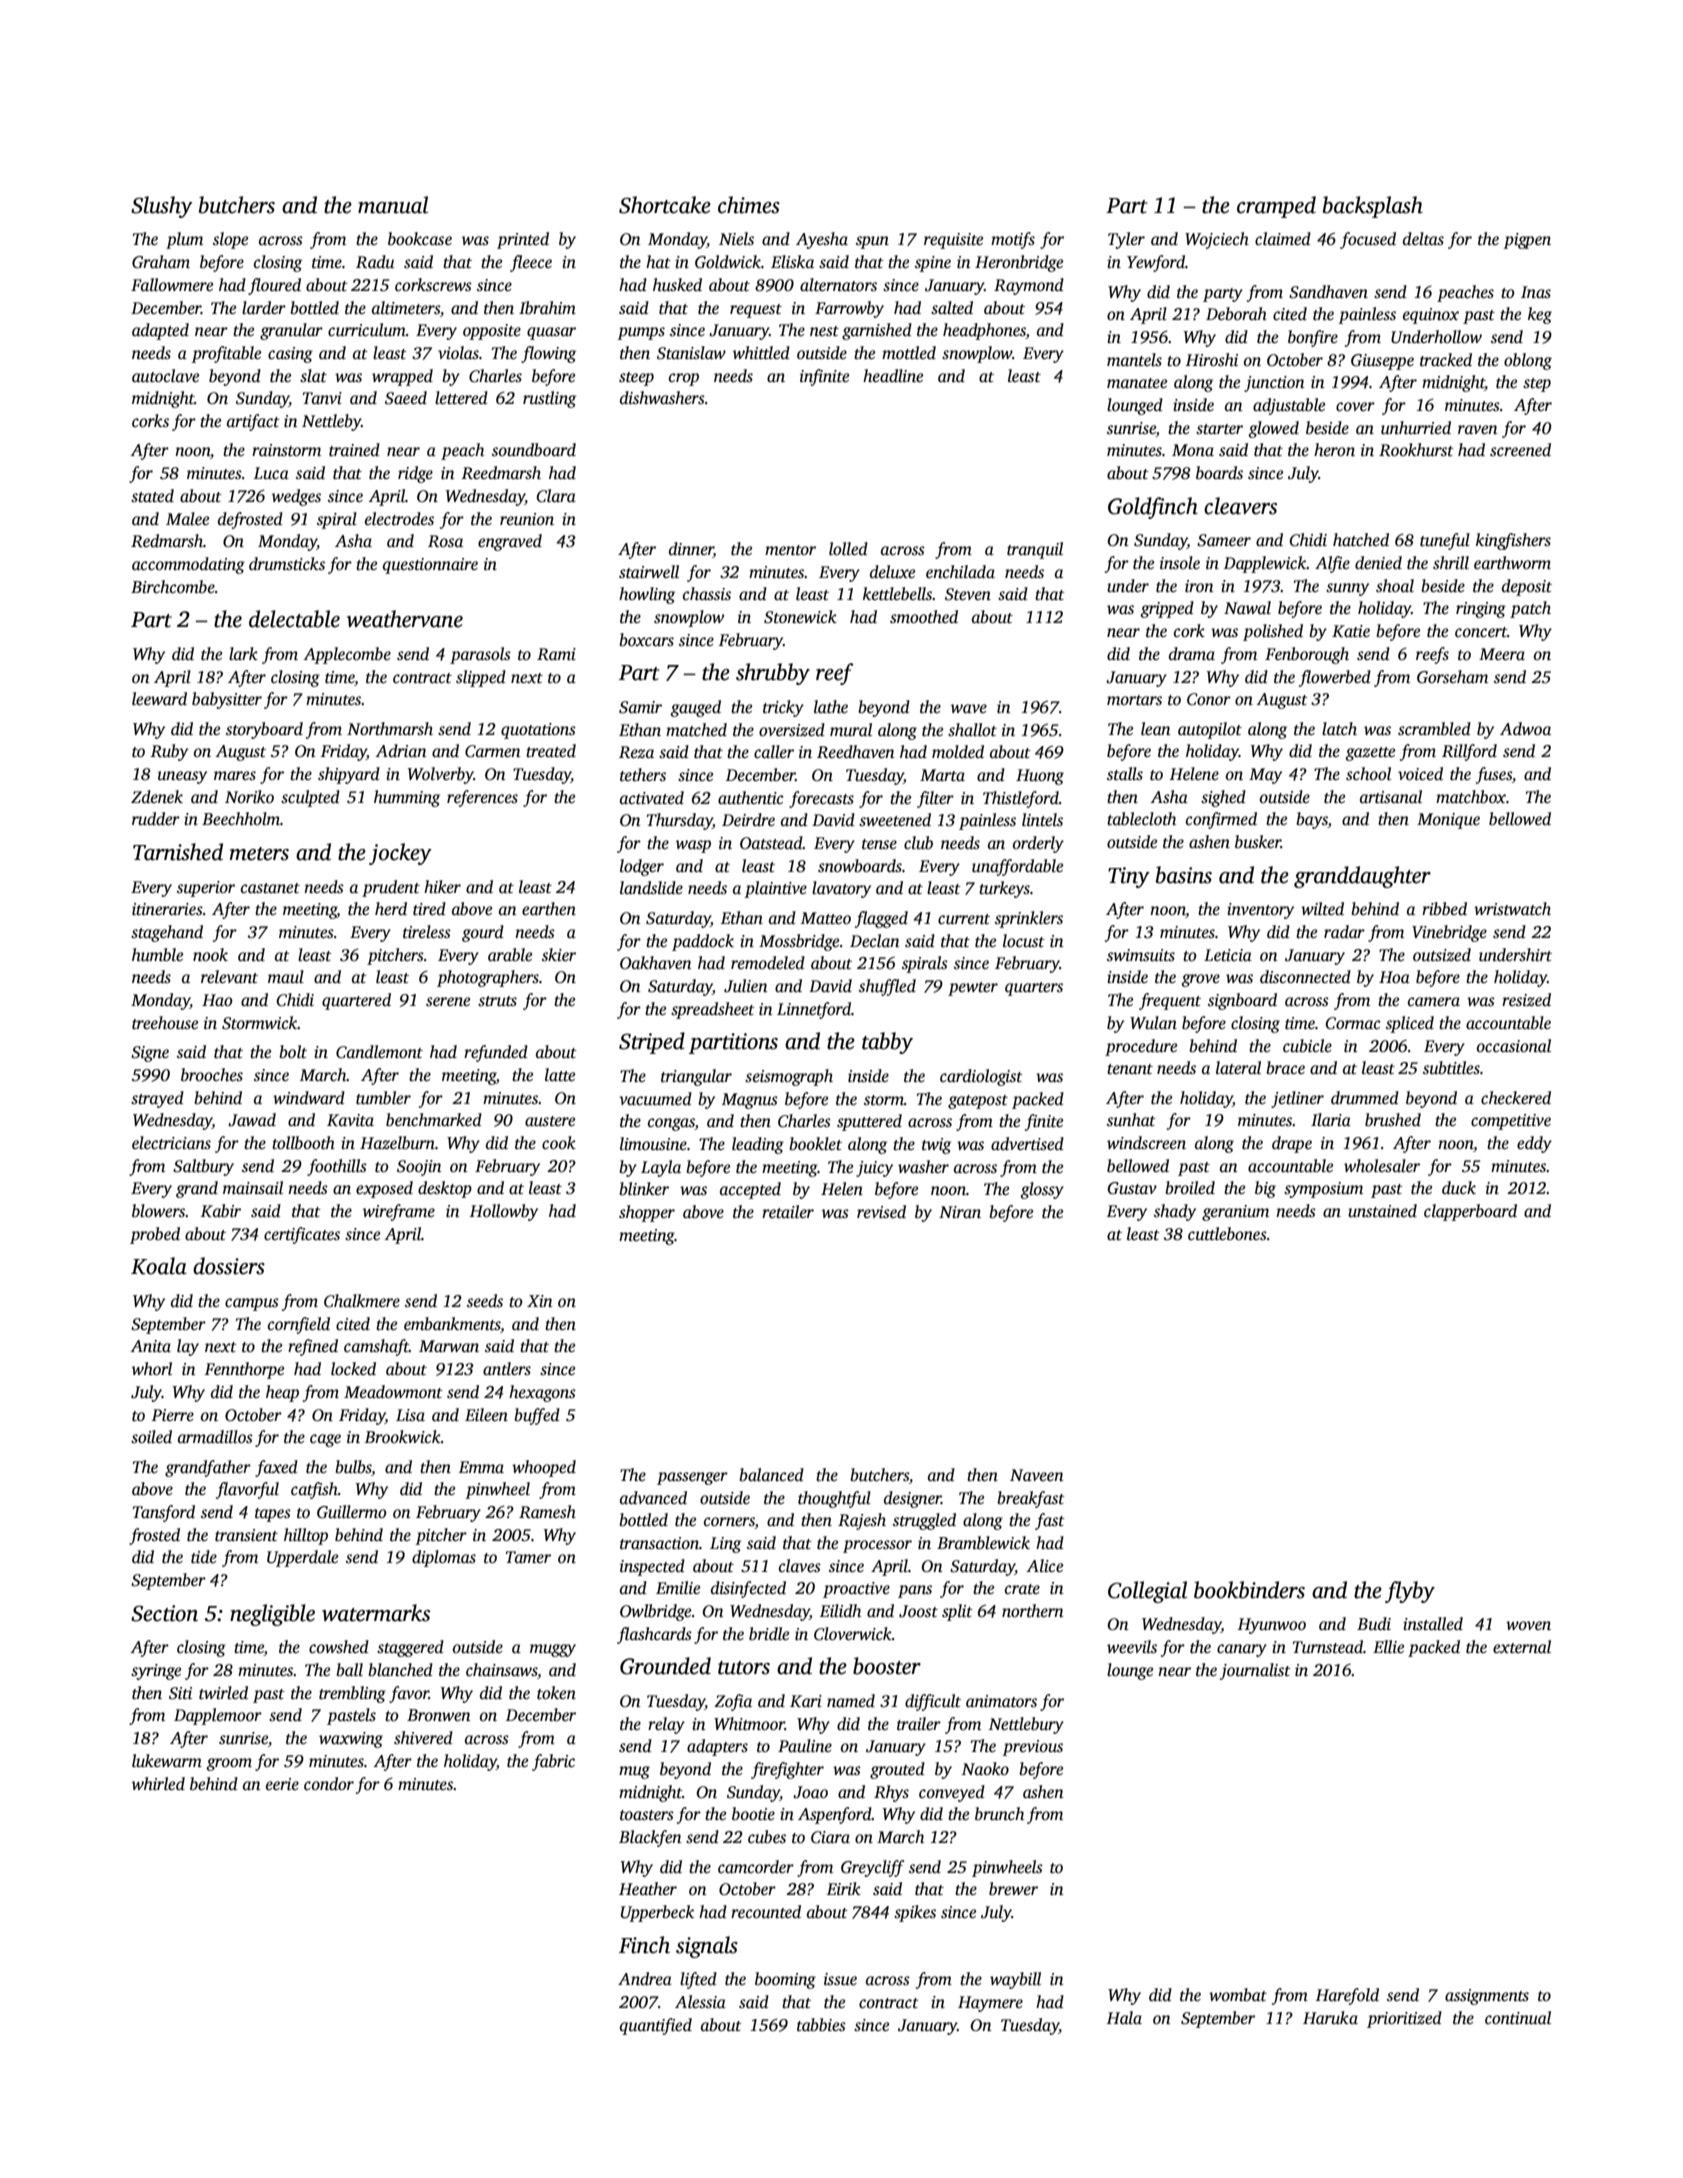 The width and height of the screenshot is (1683, 2178). What do you see at coordinates (158, 1784) in the screenshot?
I see `whirled` at bounding box center [158, 1784].
